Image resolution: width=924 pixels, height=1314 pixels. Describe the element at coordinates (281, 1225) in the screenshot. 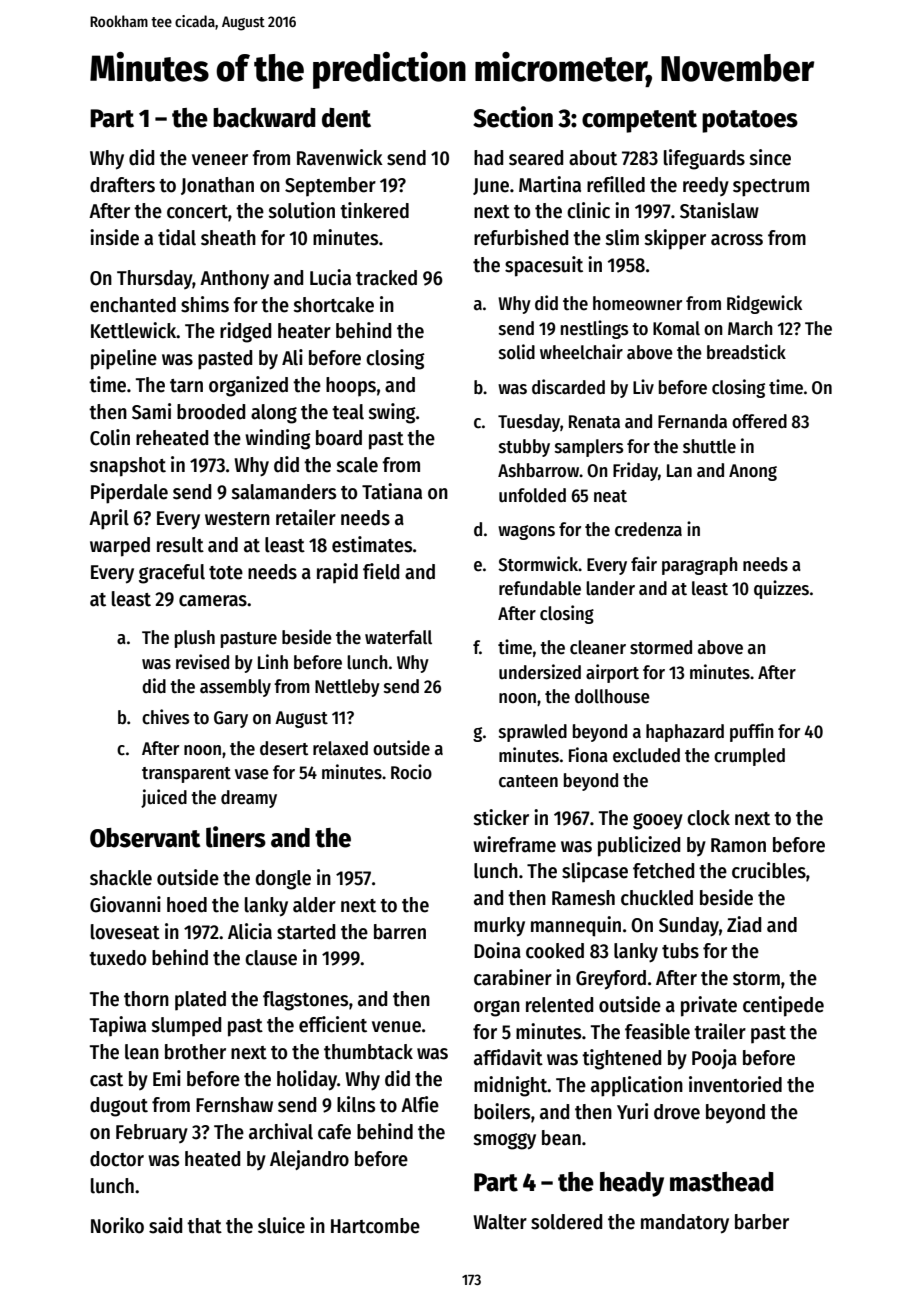

I see `sluice` at that location.
